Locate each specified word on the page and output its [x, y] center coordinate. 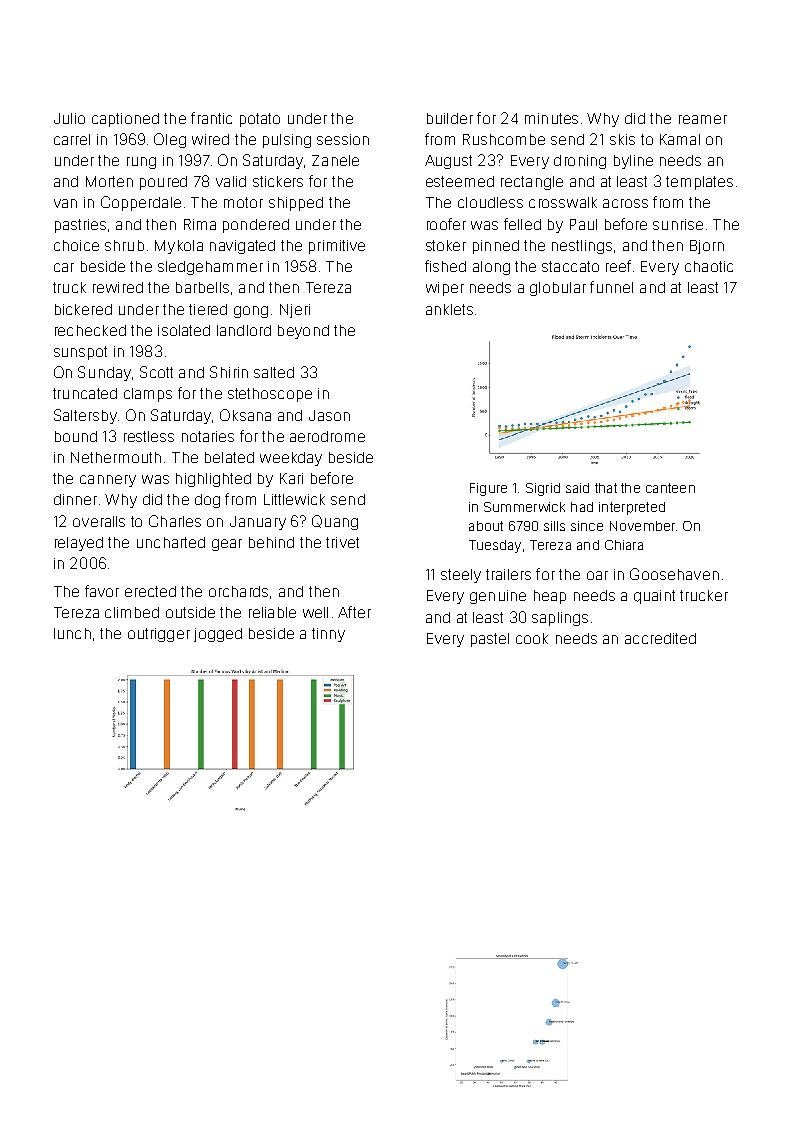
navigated [242, 247]
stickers [278, 181]
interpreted [632, 508]
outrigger [159, 635]
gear [227, 545]
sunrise [678, 224]
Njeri [295, 311]
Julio [69, 118]
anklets [449, 309]
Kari [291, 478]
